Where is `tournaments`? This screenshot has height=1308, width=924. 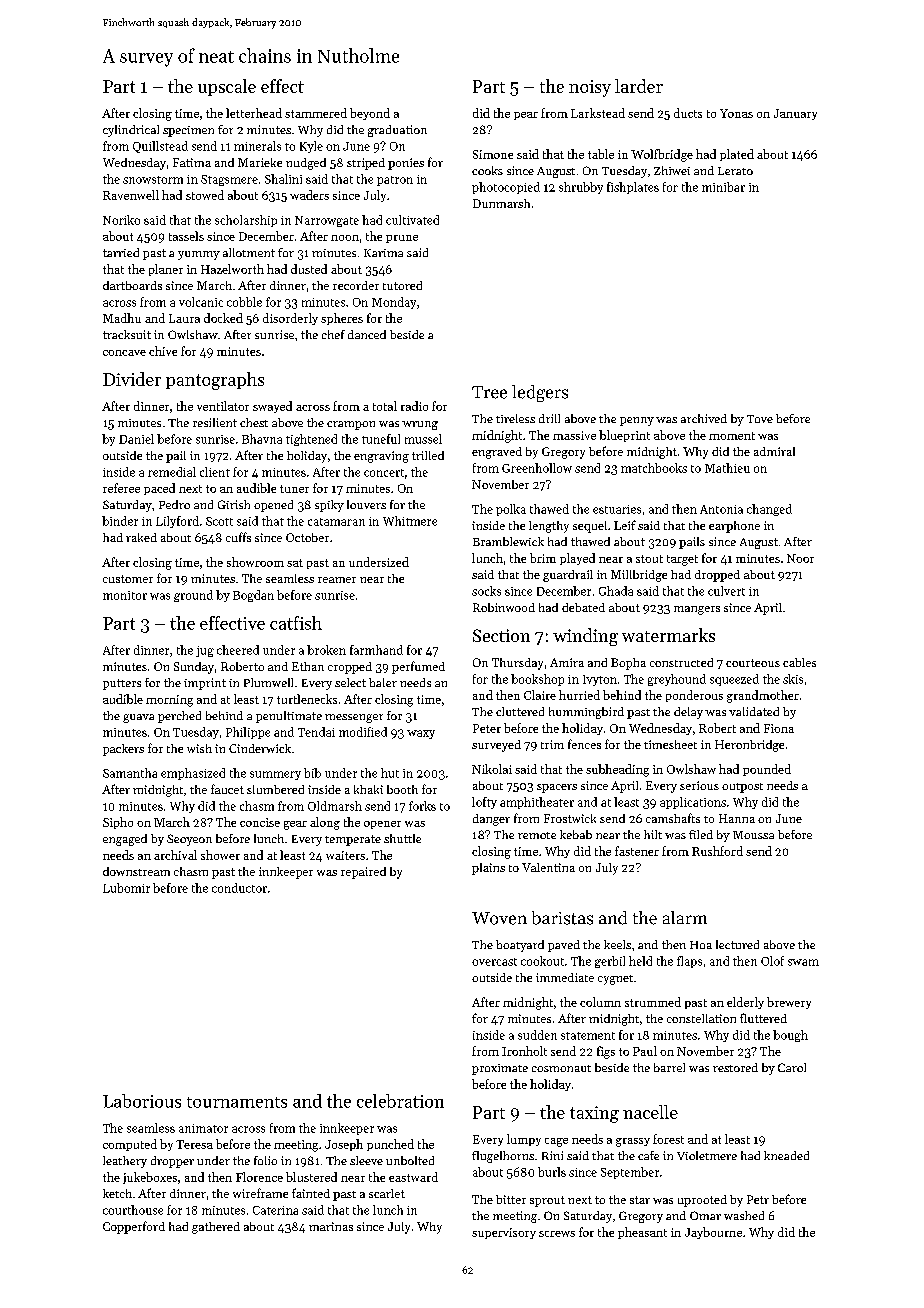 tournaments is located at coordinates (237, 1102).
